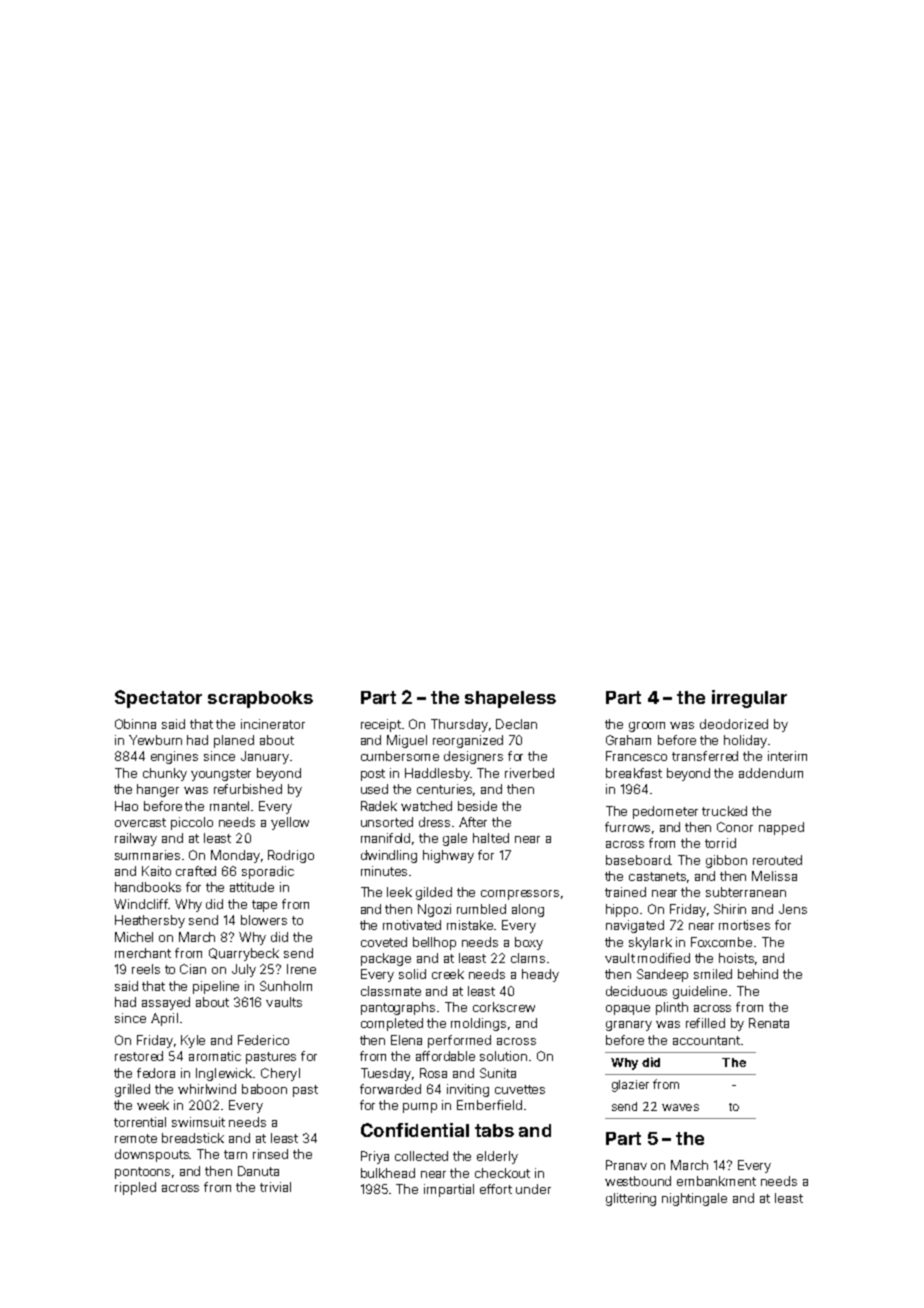 This image has height=1308, width=924. I want to click on glazier, so click(630, 1086).
